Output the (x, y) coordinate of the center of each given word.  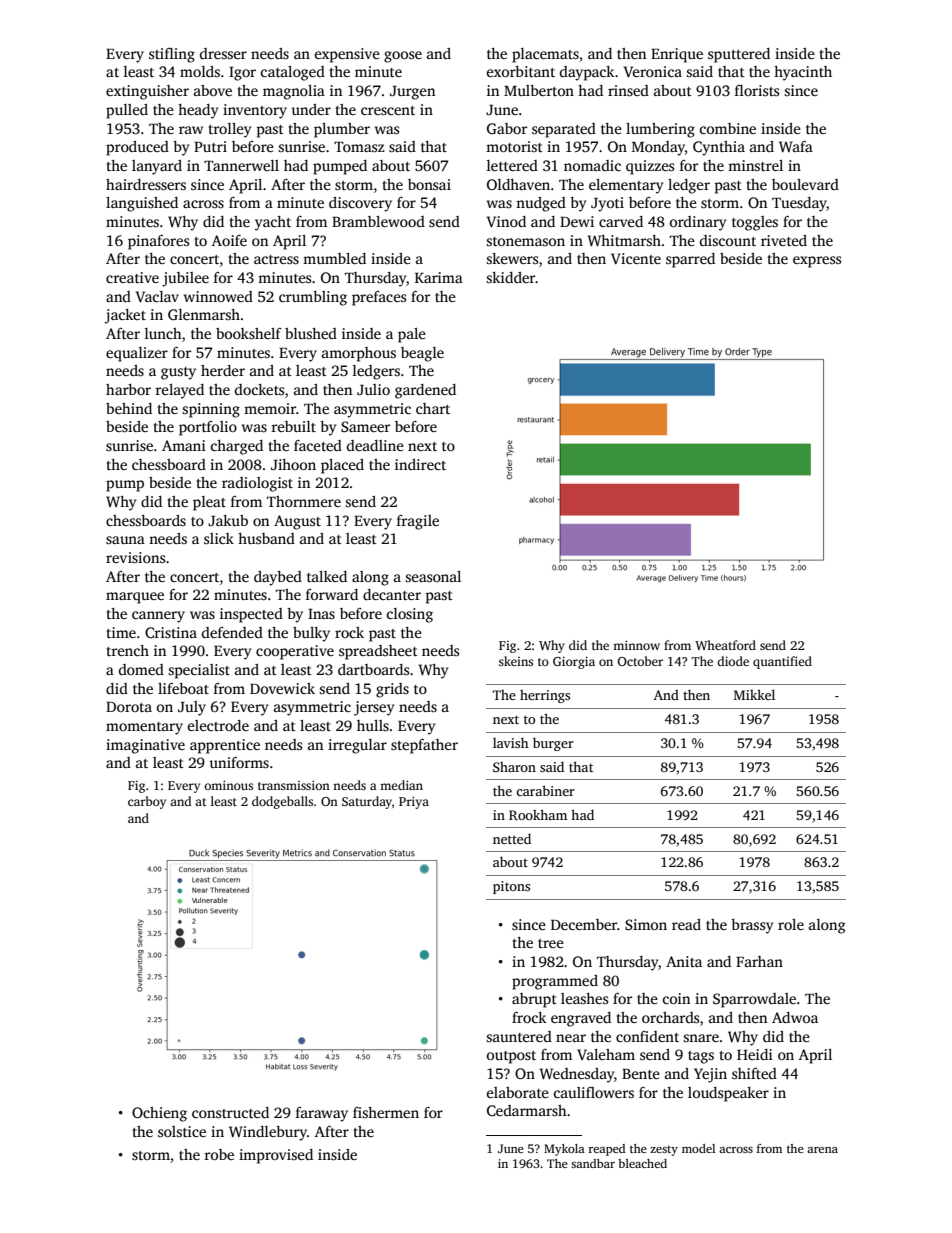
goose (403, 57)
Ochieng (159, 1114)
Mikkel (754, 694)
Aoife (229, 240)
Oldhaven (518, 184)
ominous (228, 785)
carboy (147, 802)
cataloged (293, 73)
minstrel (755, 165)
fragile (418, 522)
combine (728, 128)
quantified (782, 662)
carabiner (545, 790)
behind (129, 408)
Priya (414, 802)
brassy (752, 926)
